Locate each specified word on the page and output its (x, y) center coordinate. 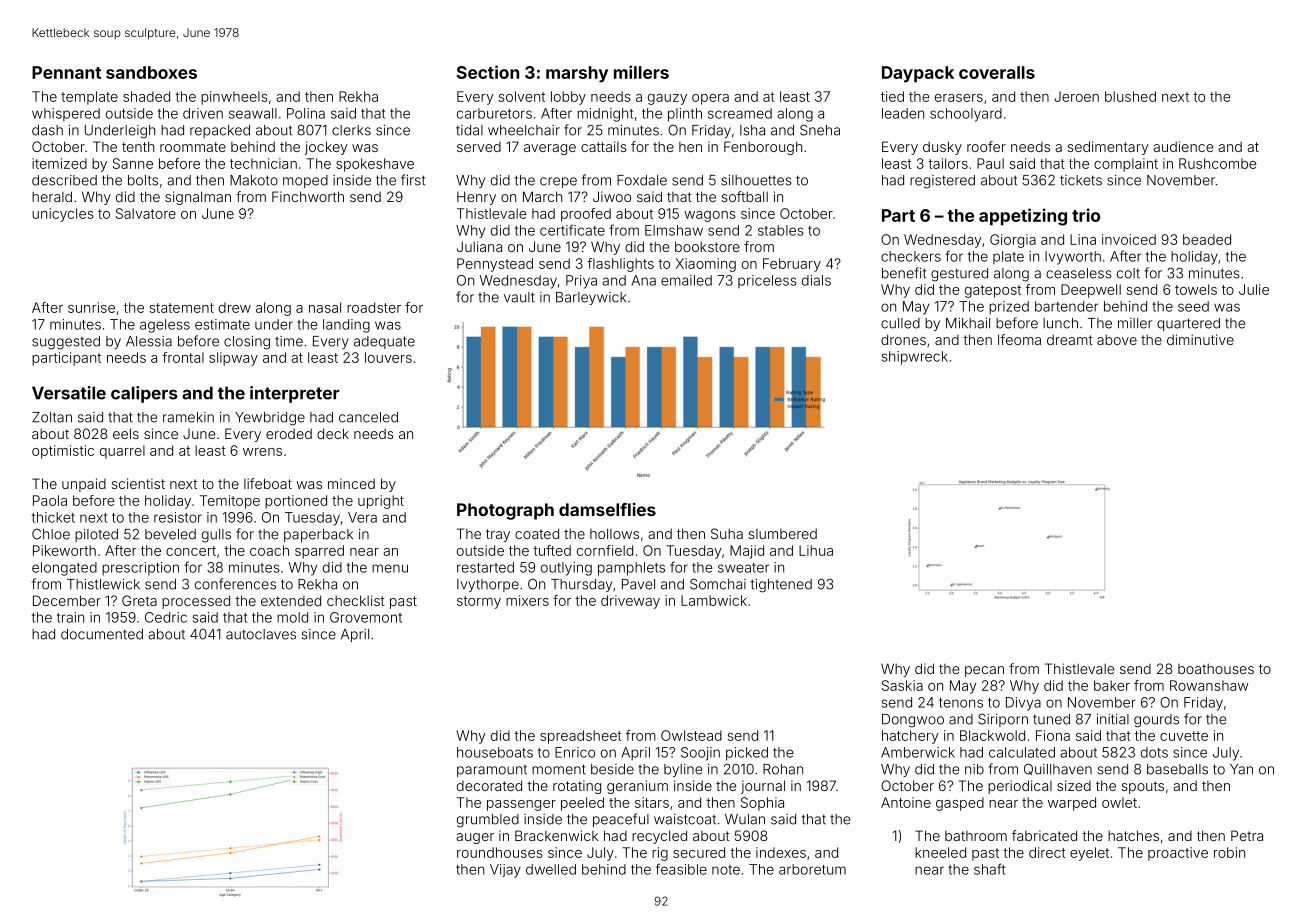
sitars (652, 802)
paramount (492, 771)
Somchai (718, 584)
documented (102, 634)
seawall (253, 113)
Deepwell (1091, 291)
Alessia (149, 341)
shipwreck (915, 358)
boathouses (1216, 669)
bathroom (976, 836)
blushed (1130, 96)
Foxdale (642, 180)
